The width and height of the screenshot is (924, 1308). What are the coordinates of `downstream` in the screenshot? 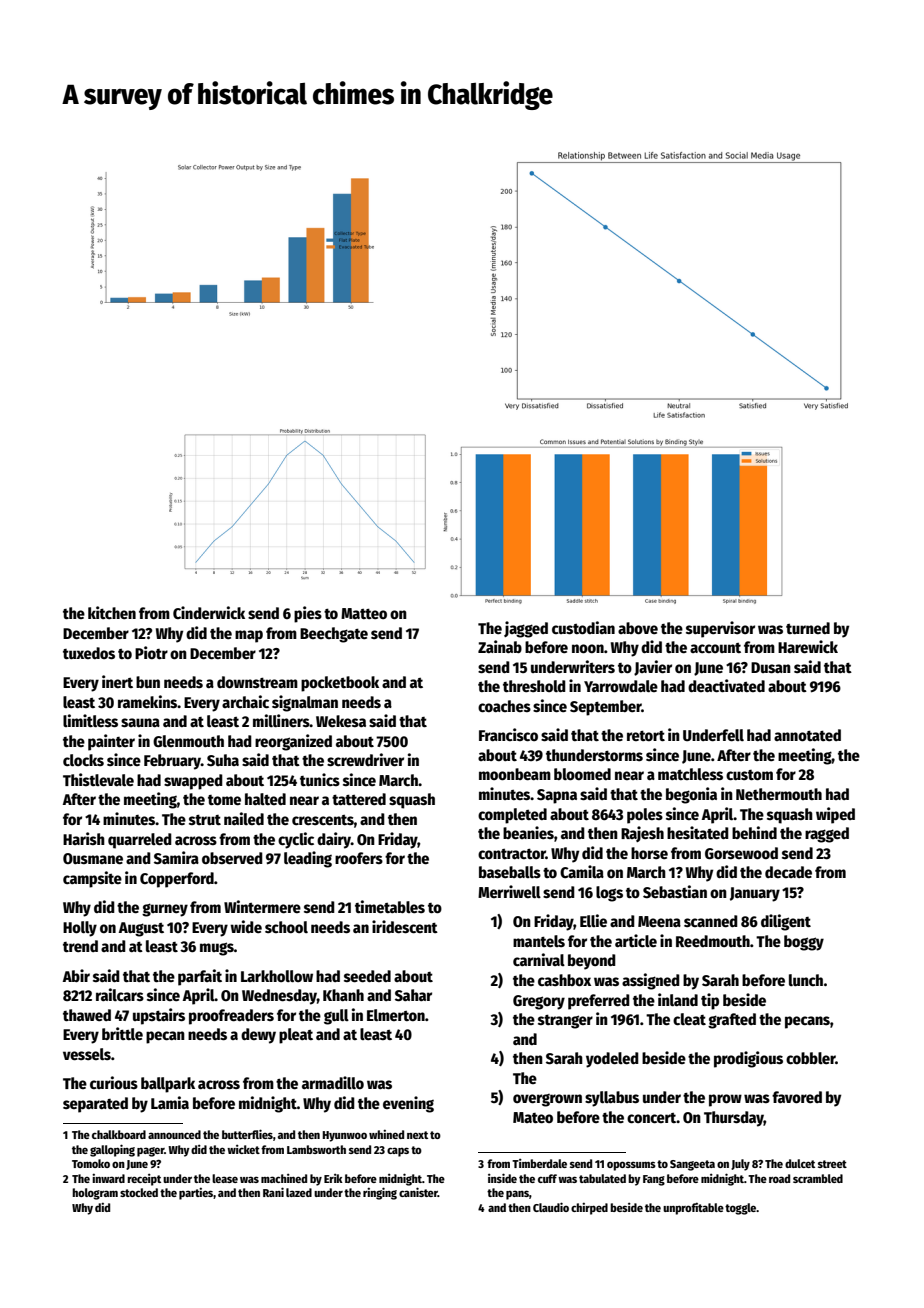 It's located at (257, 682).
